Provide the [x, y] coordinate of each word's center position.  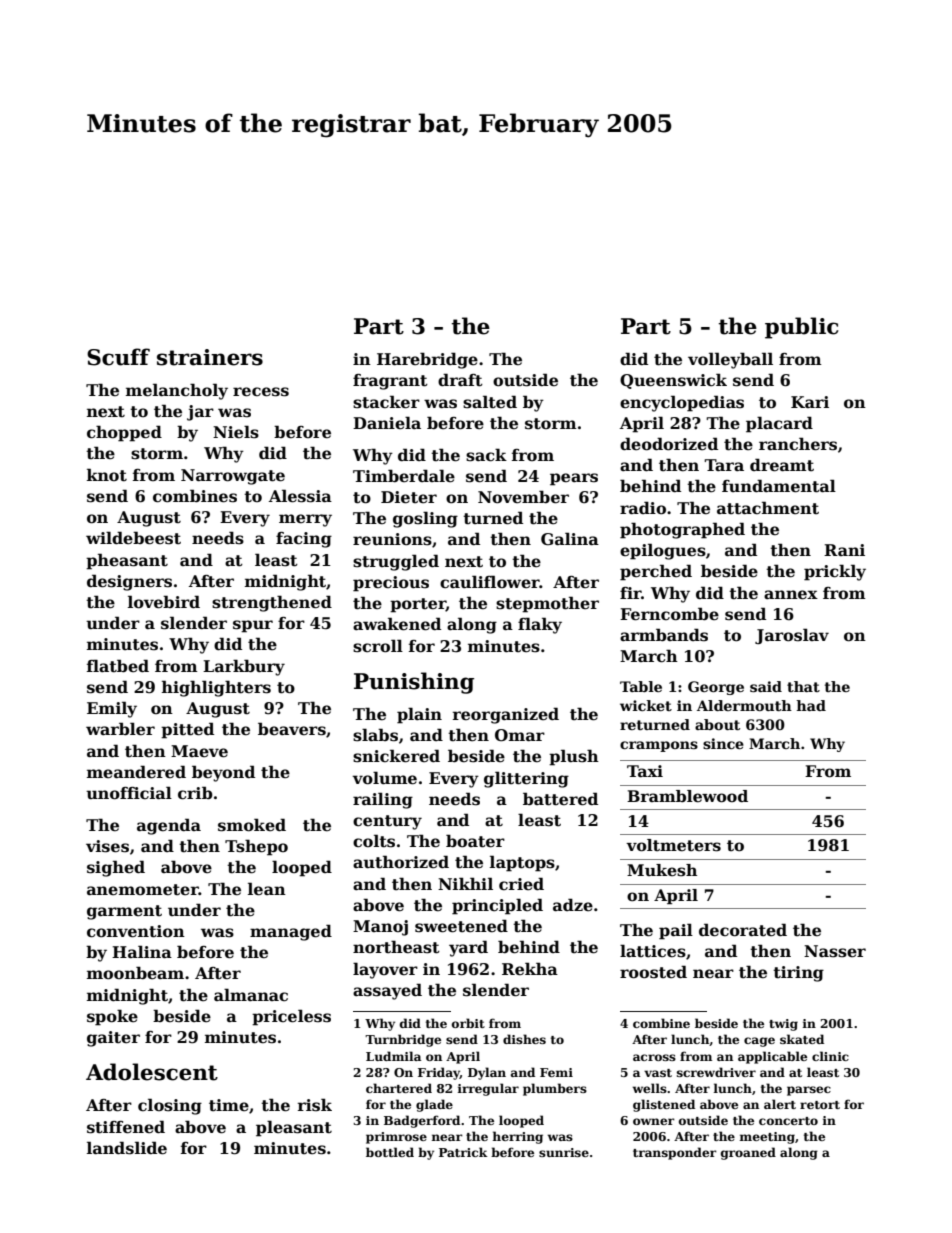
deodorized [669, 444]
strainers [210, 357]
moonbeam [135, 973]
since [723, 743]
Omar [520, 735]
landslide [127, 1148]
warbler [120, 729]
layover [385, 970]
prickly [835, 572]
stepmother [547, 604]
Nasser [835, 951]
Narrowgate [233, 477]
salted [490, 402]
